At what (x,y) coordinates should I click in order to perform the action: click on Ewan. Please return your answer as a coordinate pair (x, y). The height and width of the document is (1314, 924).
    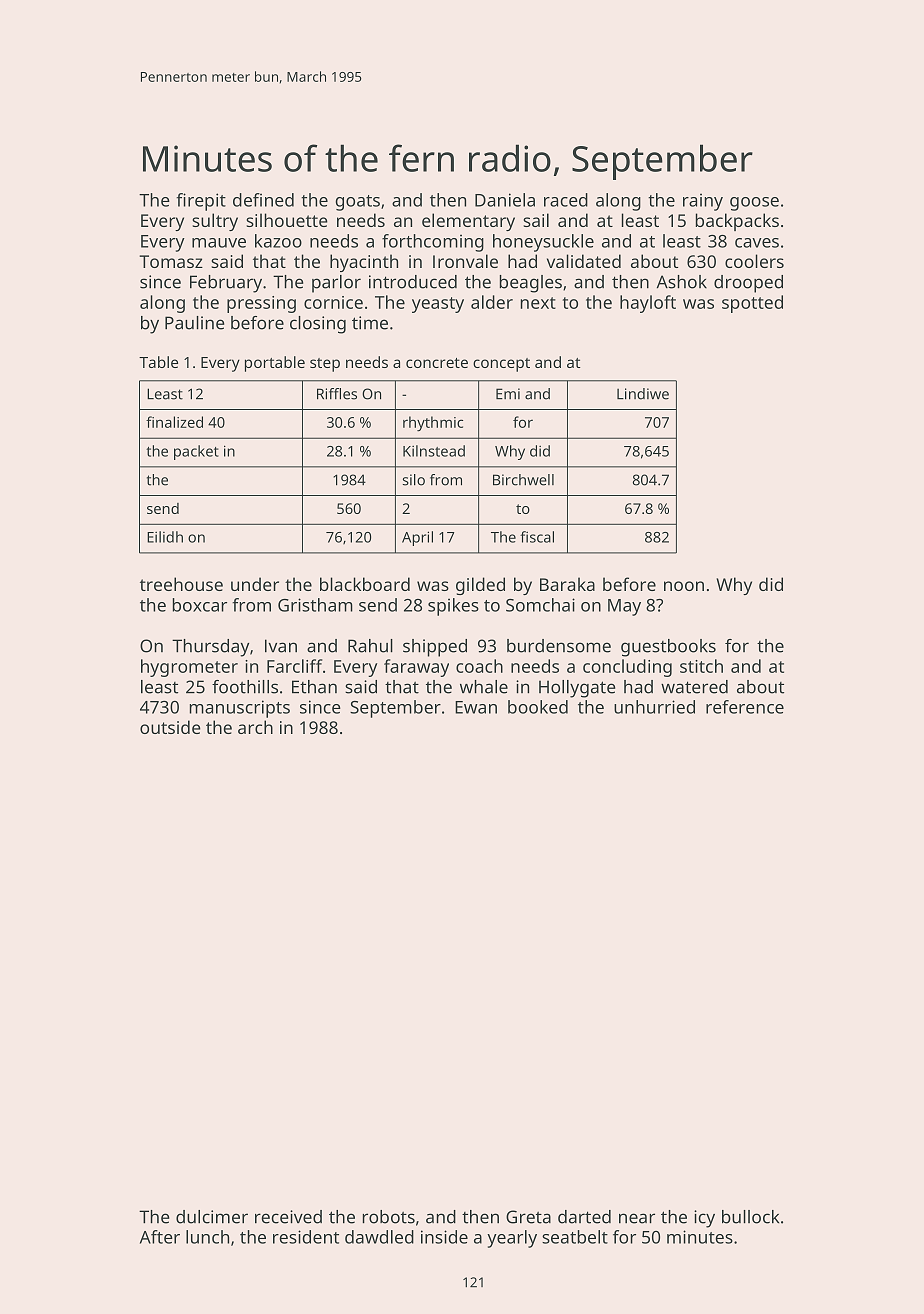
    Looking at the image, I should click on (476, 707).
